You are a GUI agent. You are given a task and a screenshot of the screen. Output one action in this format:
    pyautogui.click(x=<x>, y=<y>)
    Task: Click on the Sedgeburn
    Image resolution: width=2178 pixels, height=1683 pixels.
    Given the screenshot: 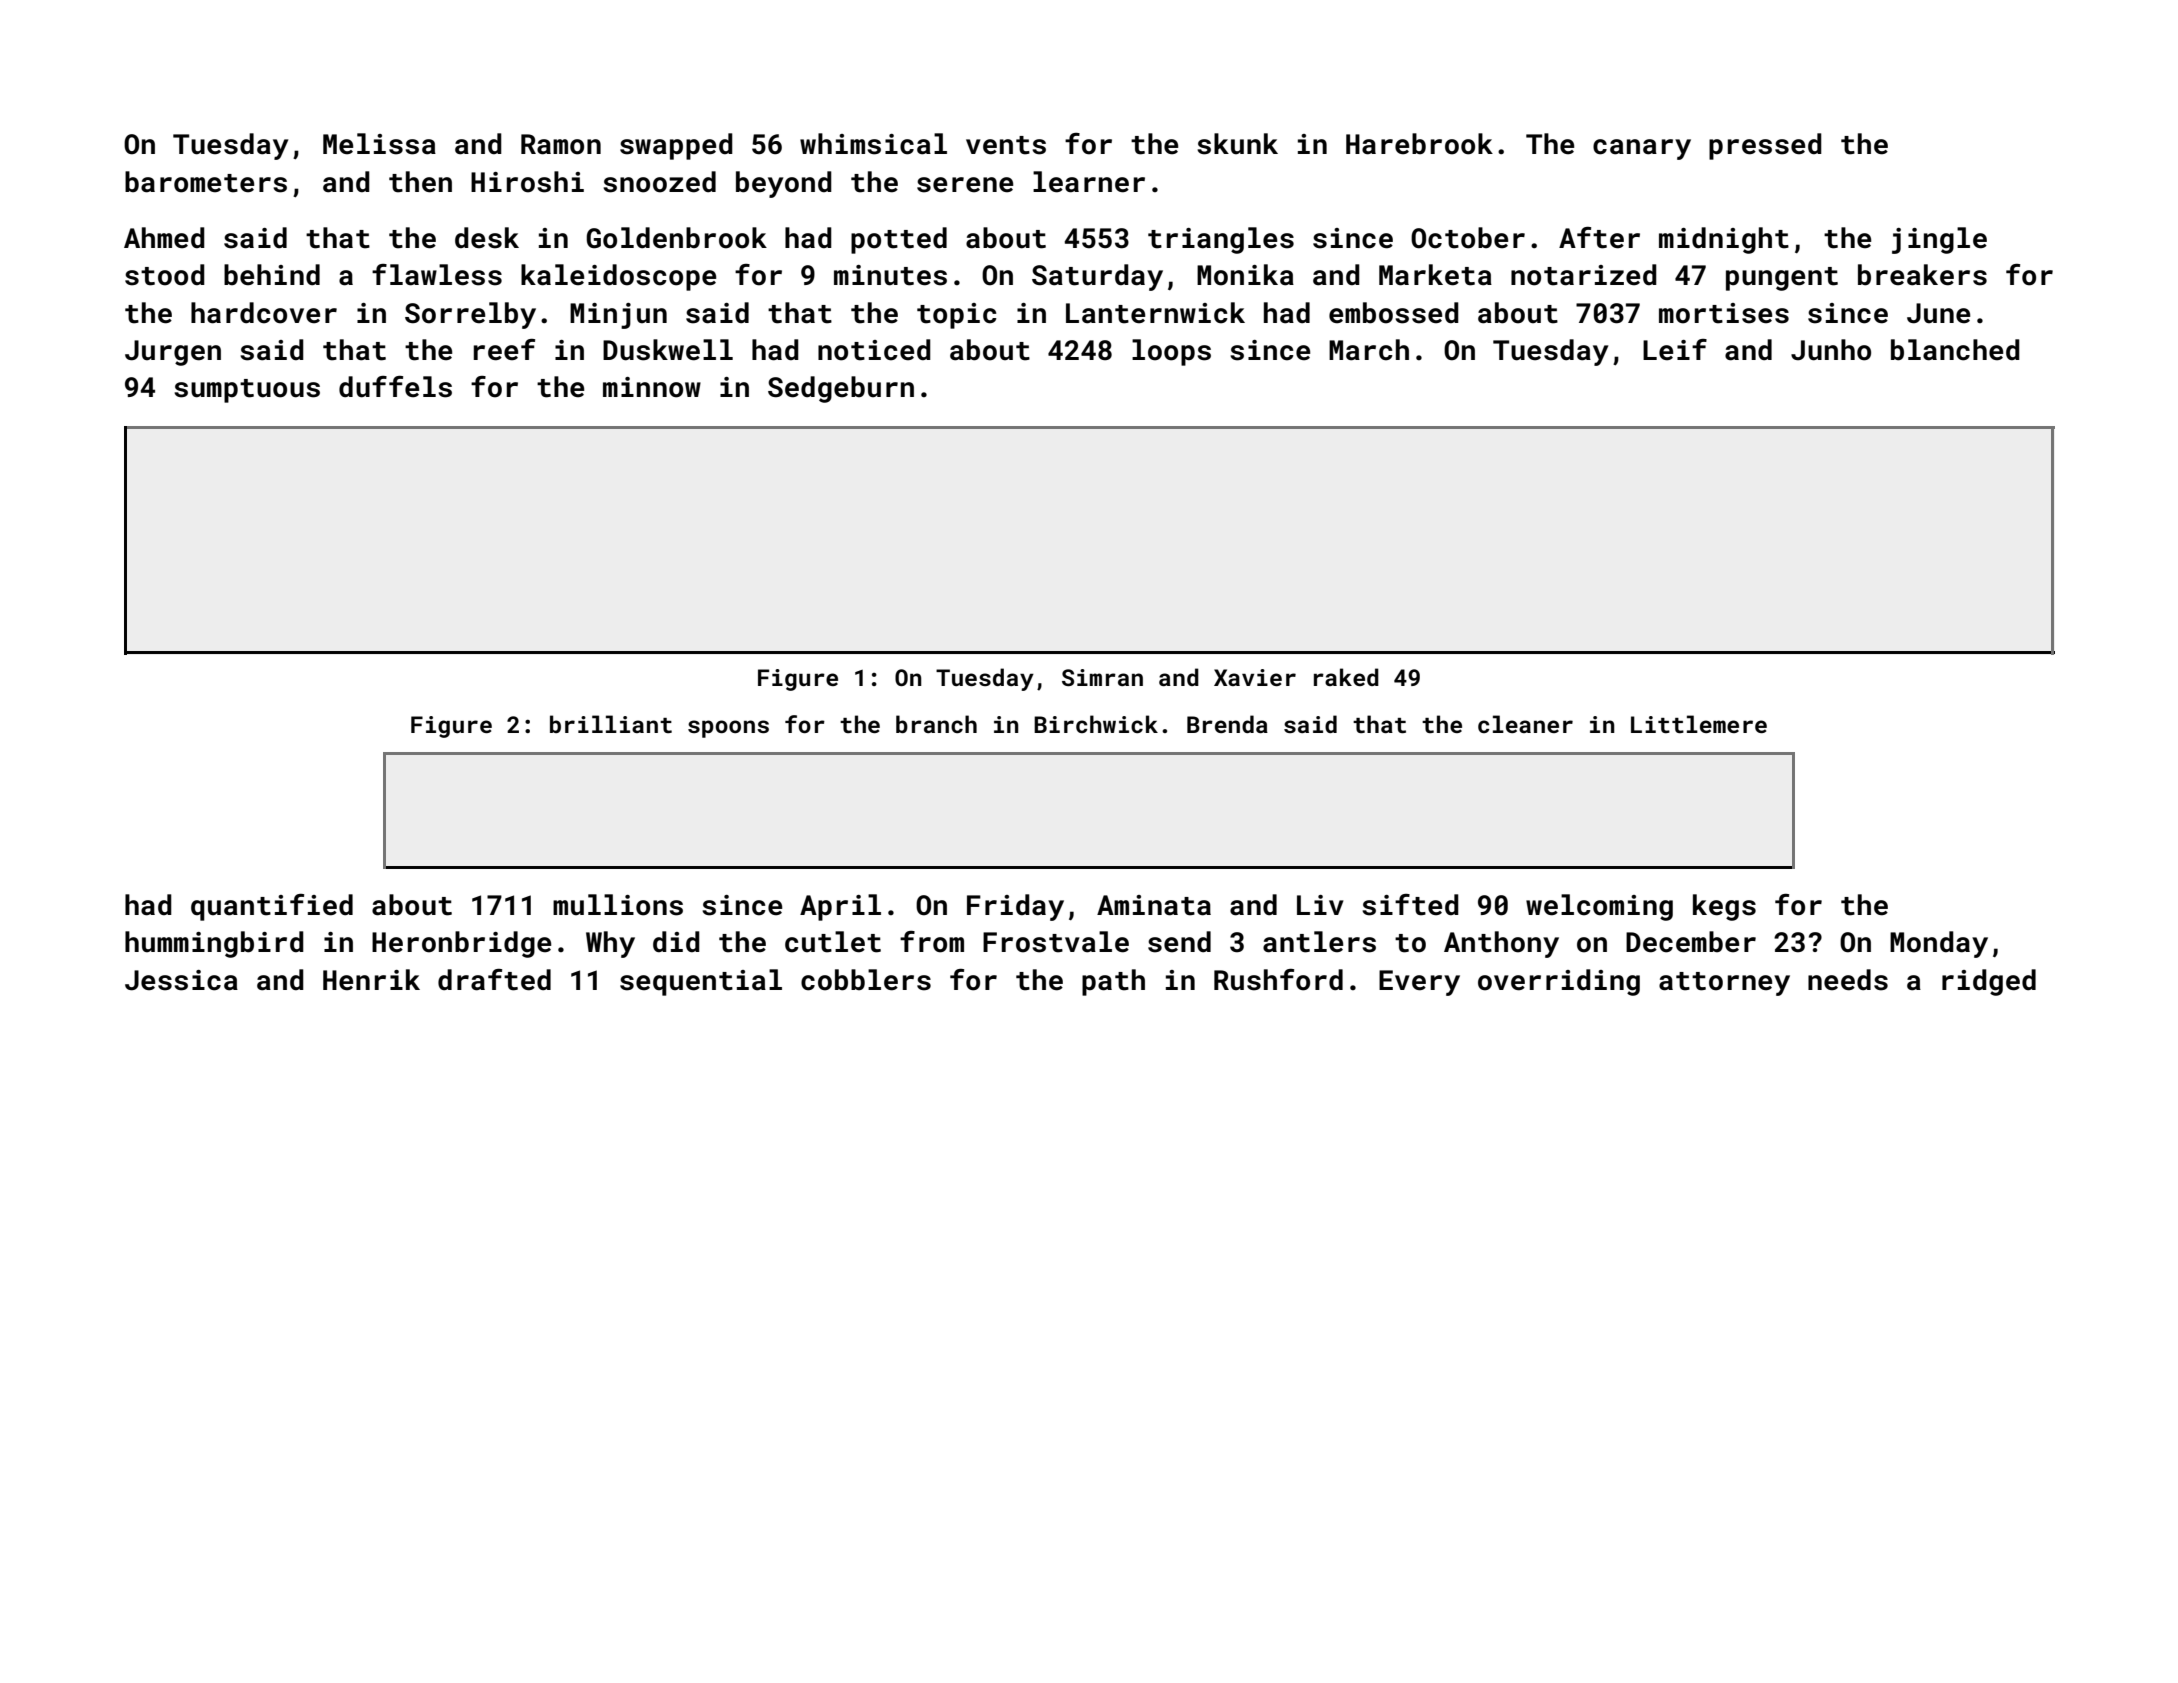 What is the action you would take?
    pyautogui.click(x=841, y=389)
